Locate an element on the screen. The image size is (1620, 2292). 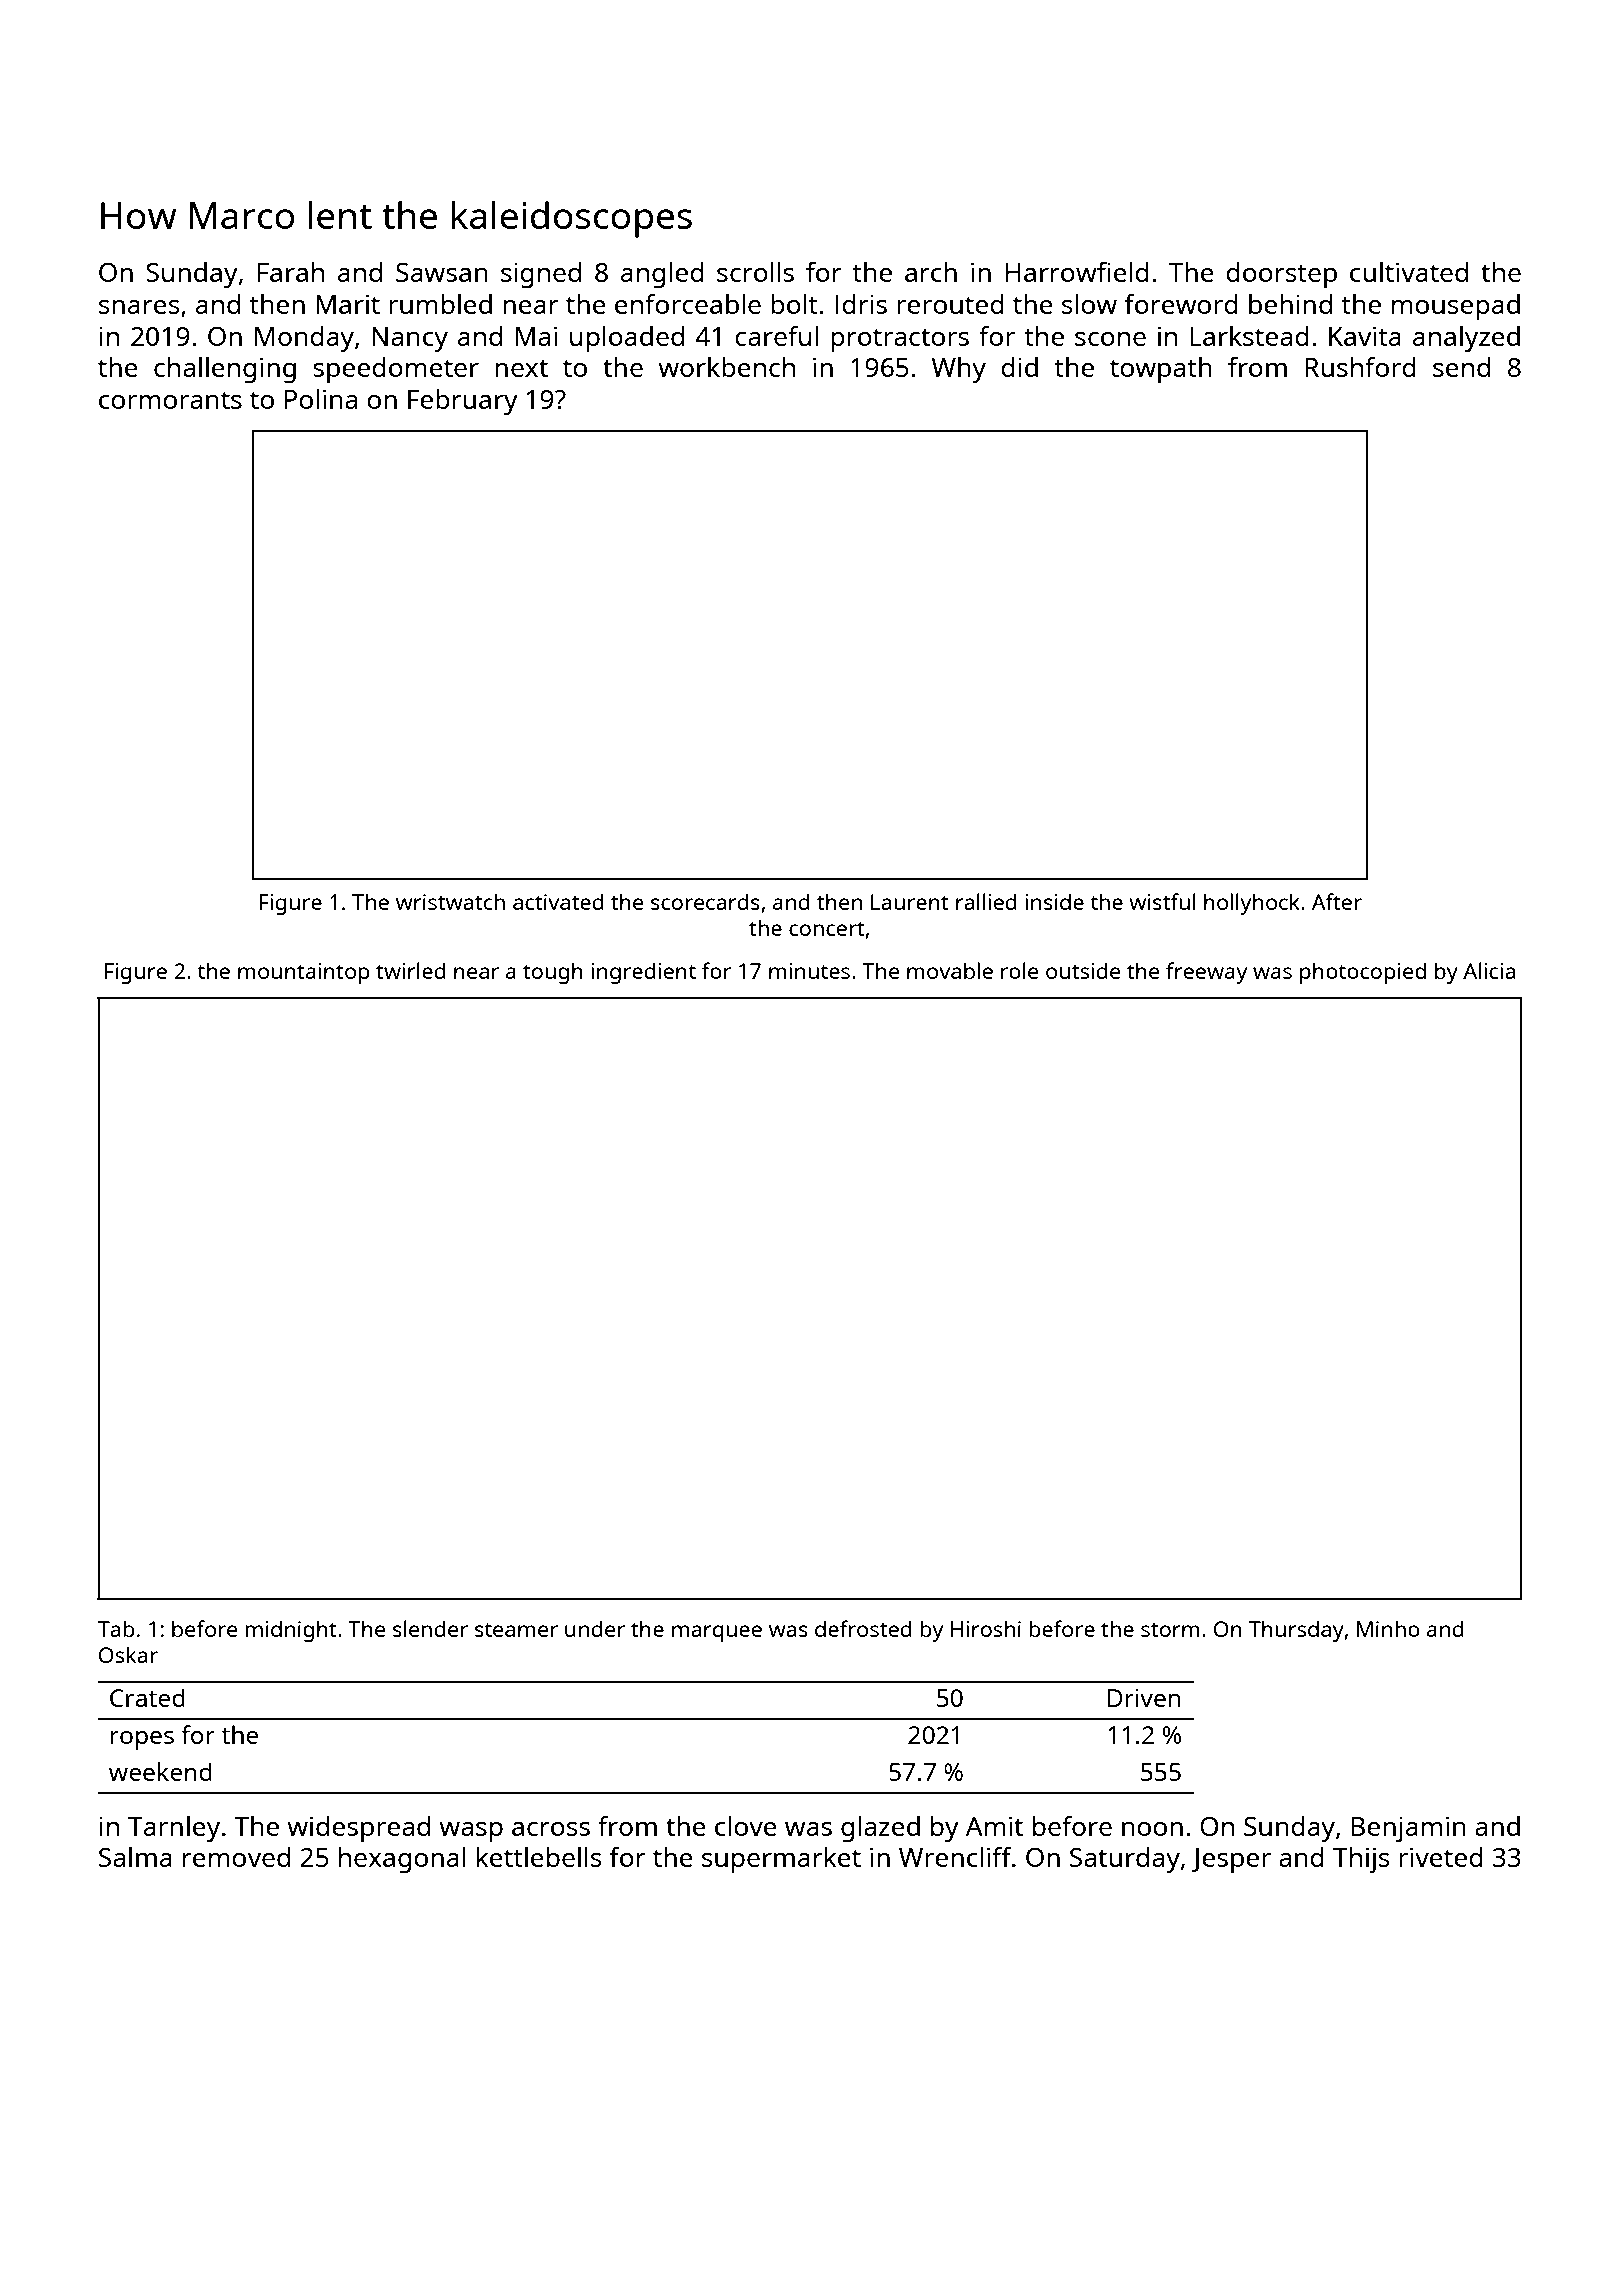
Alicia is located at coordinates (1489, 970).
